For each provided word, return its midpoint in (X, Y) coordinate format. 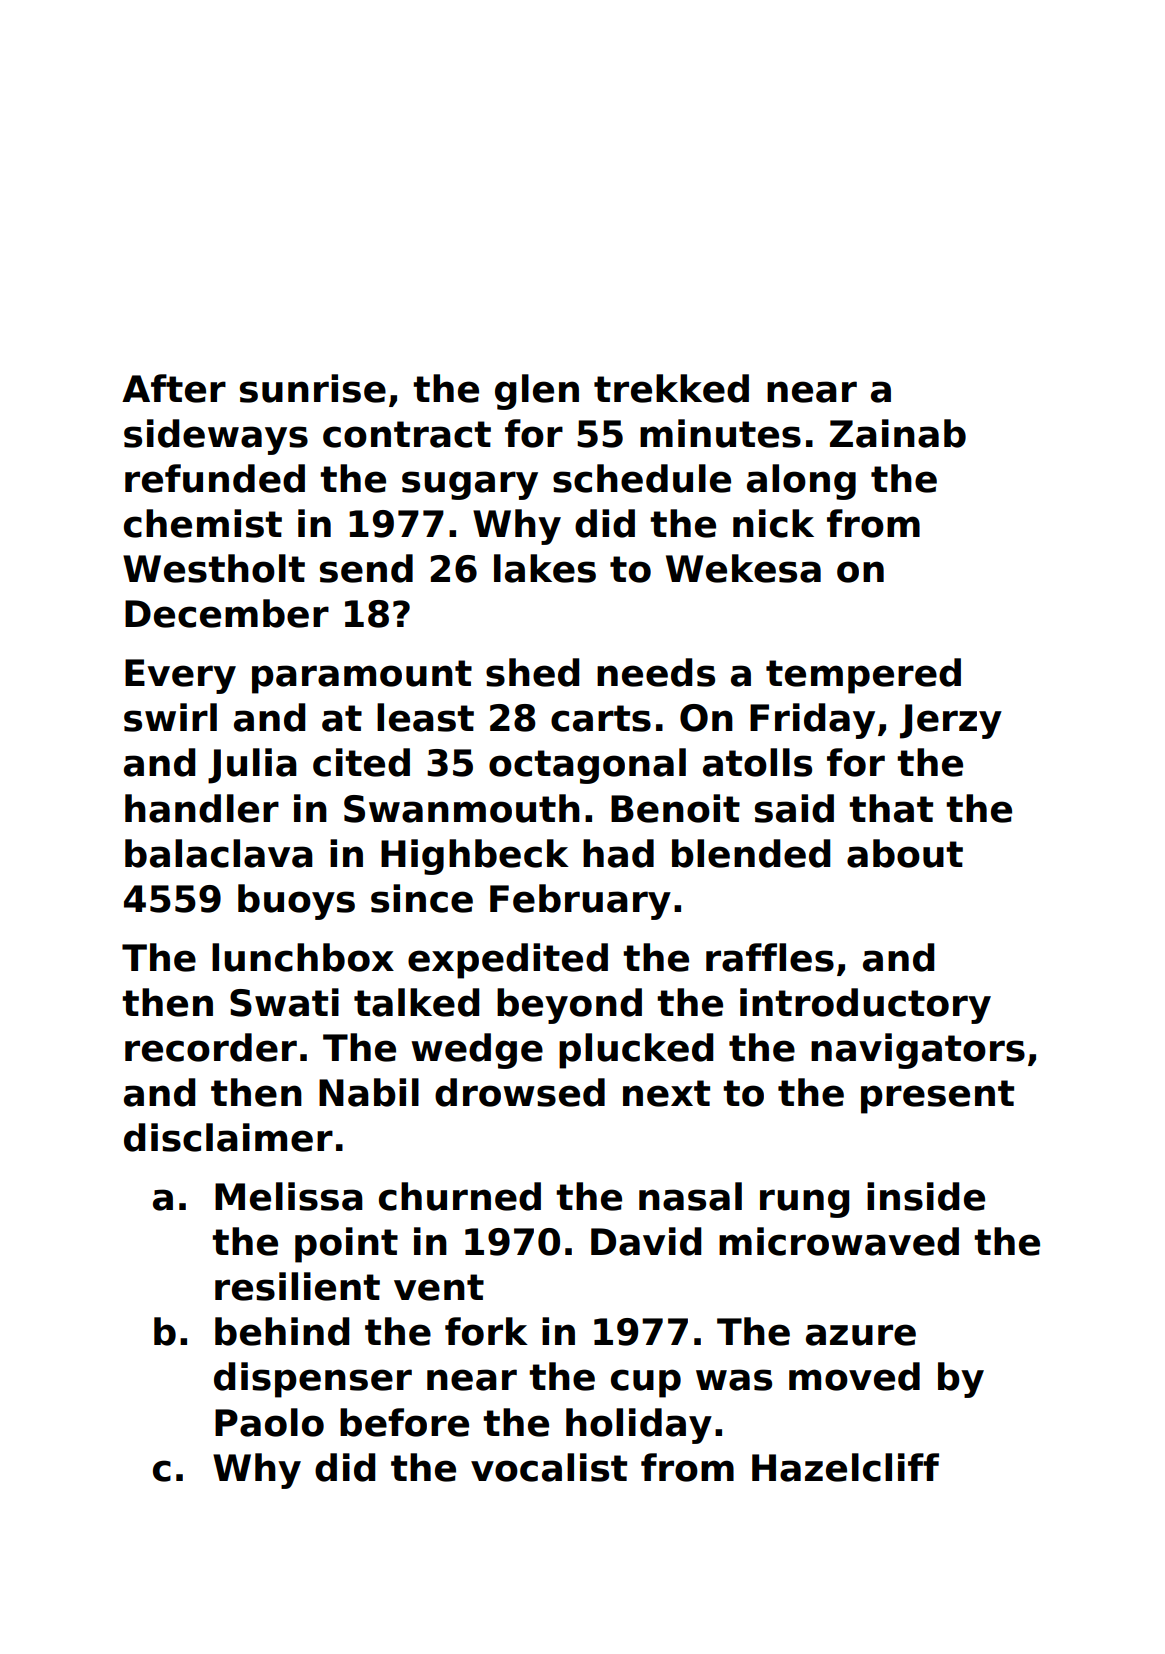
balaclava (219, 853)
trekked (671, 388)
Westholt (214, 568)
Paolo (269, 1422)
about (905, 853)
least (425, 717)
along (801, 482)
